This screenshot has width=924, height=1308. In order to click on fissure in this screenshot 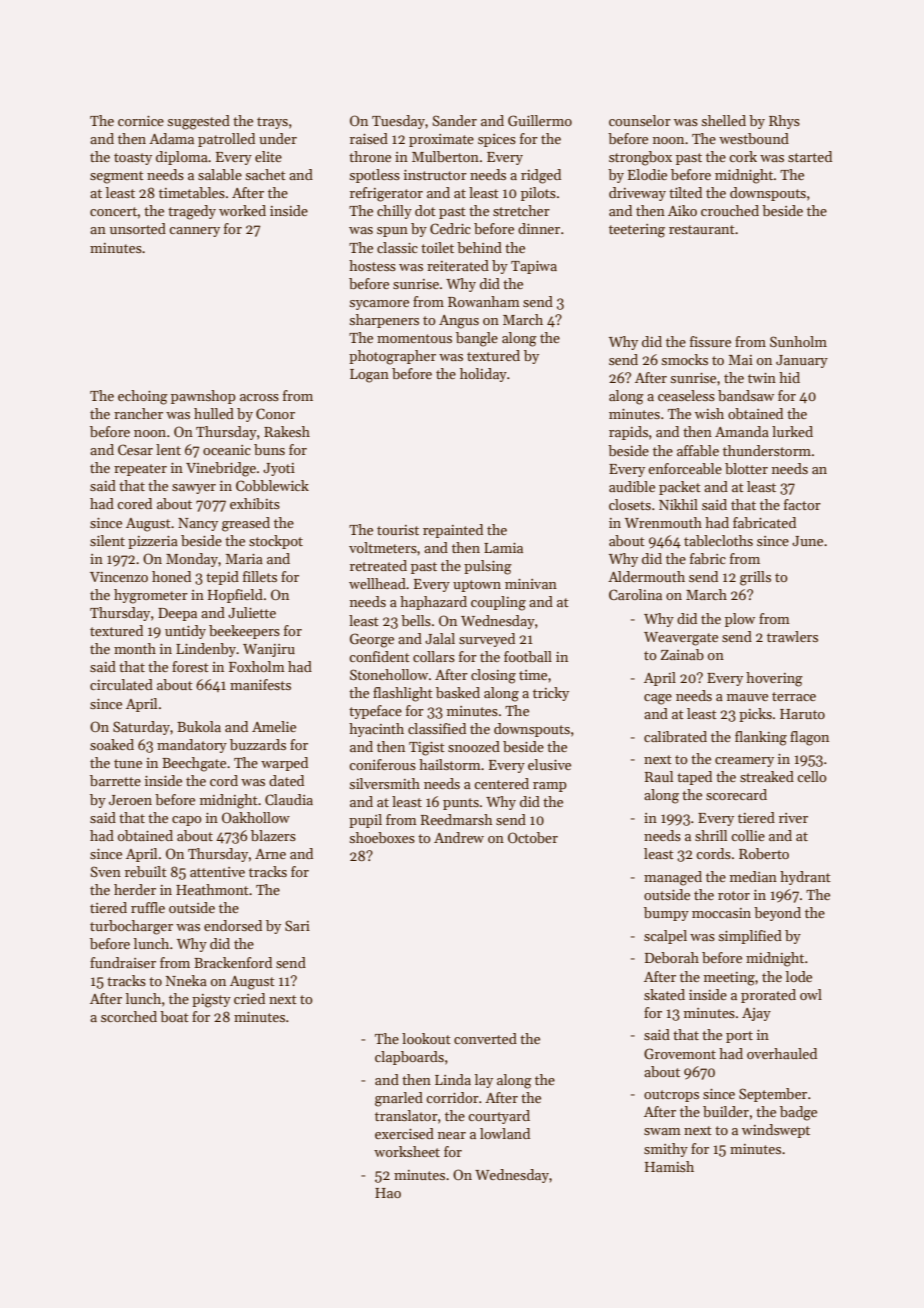, I will do `click(710, 341)`.
